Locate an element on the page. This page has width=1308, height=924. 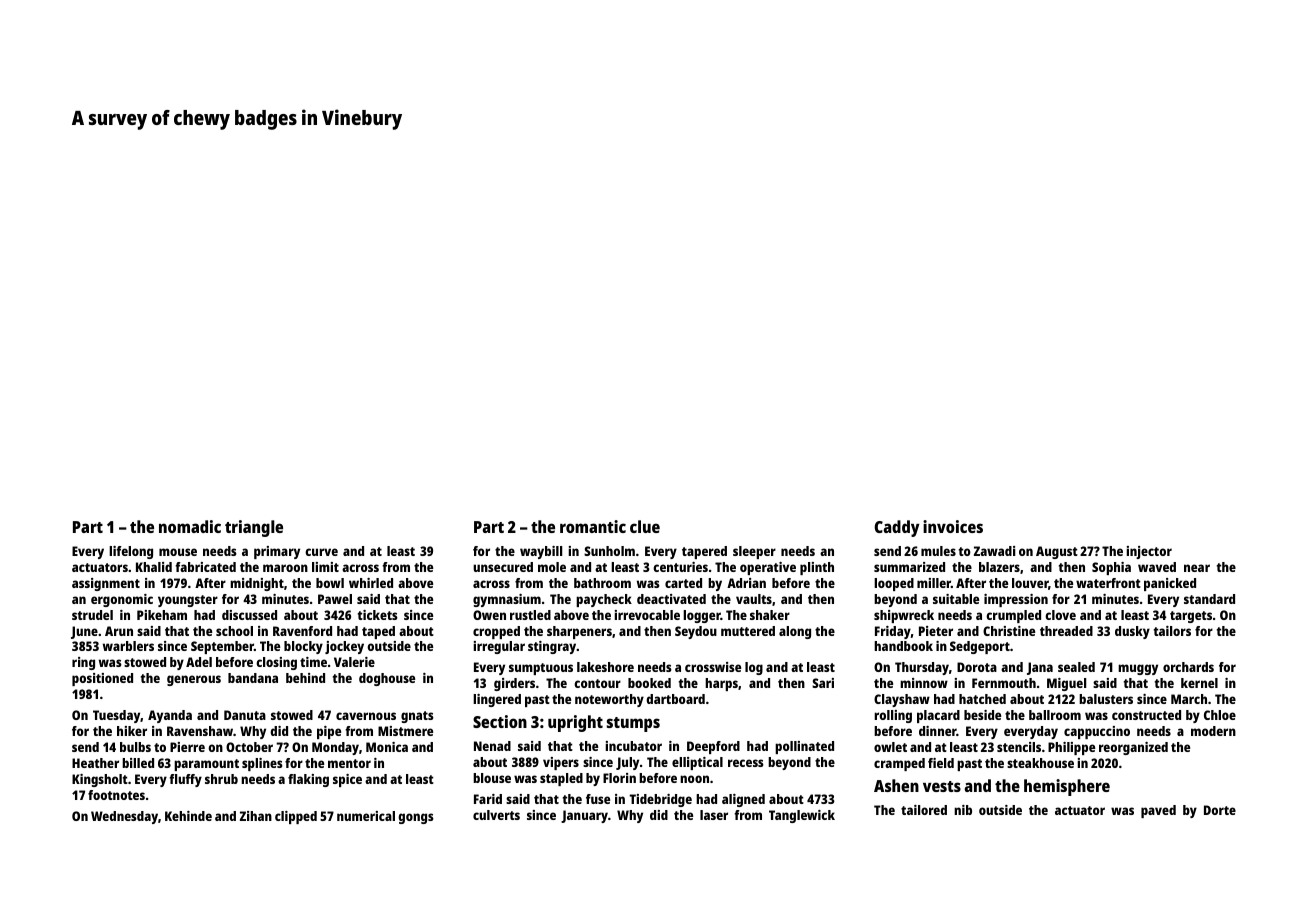
cavernous is located at coordinates (366, 716).
